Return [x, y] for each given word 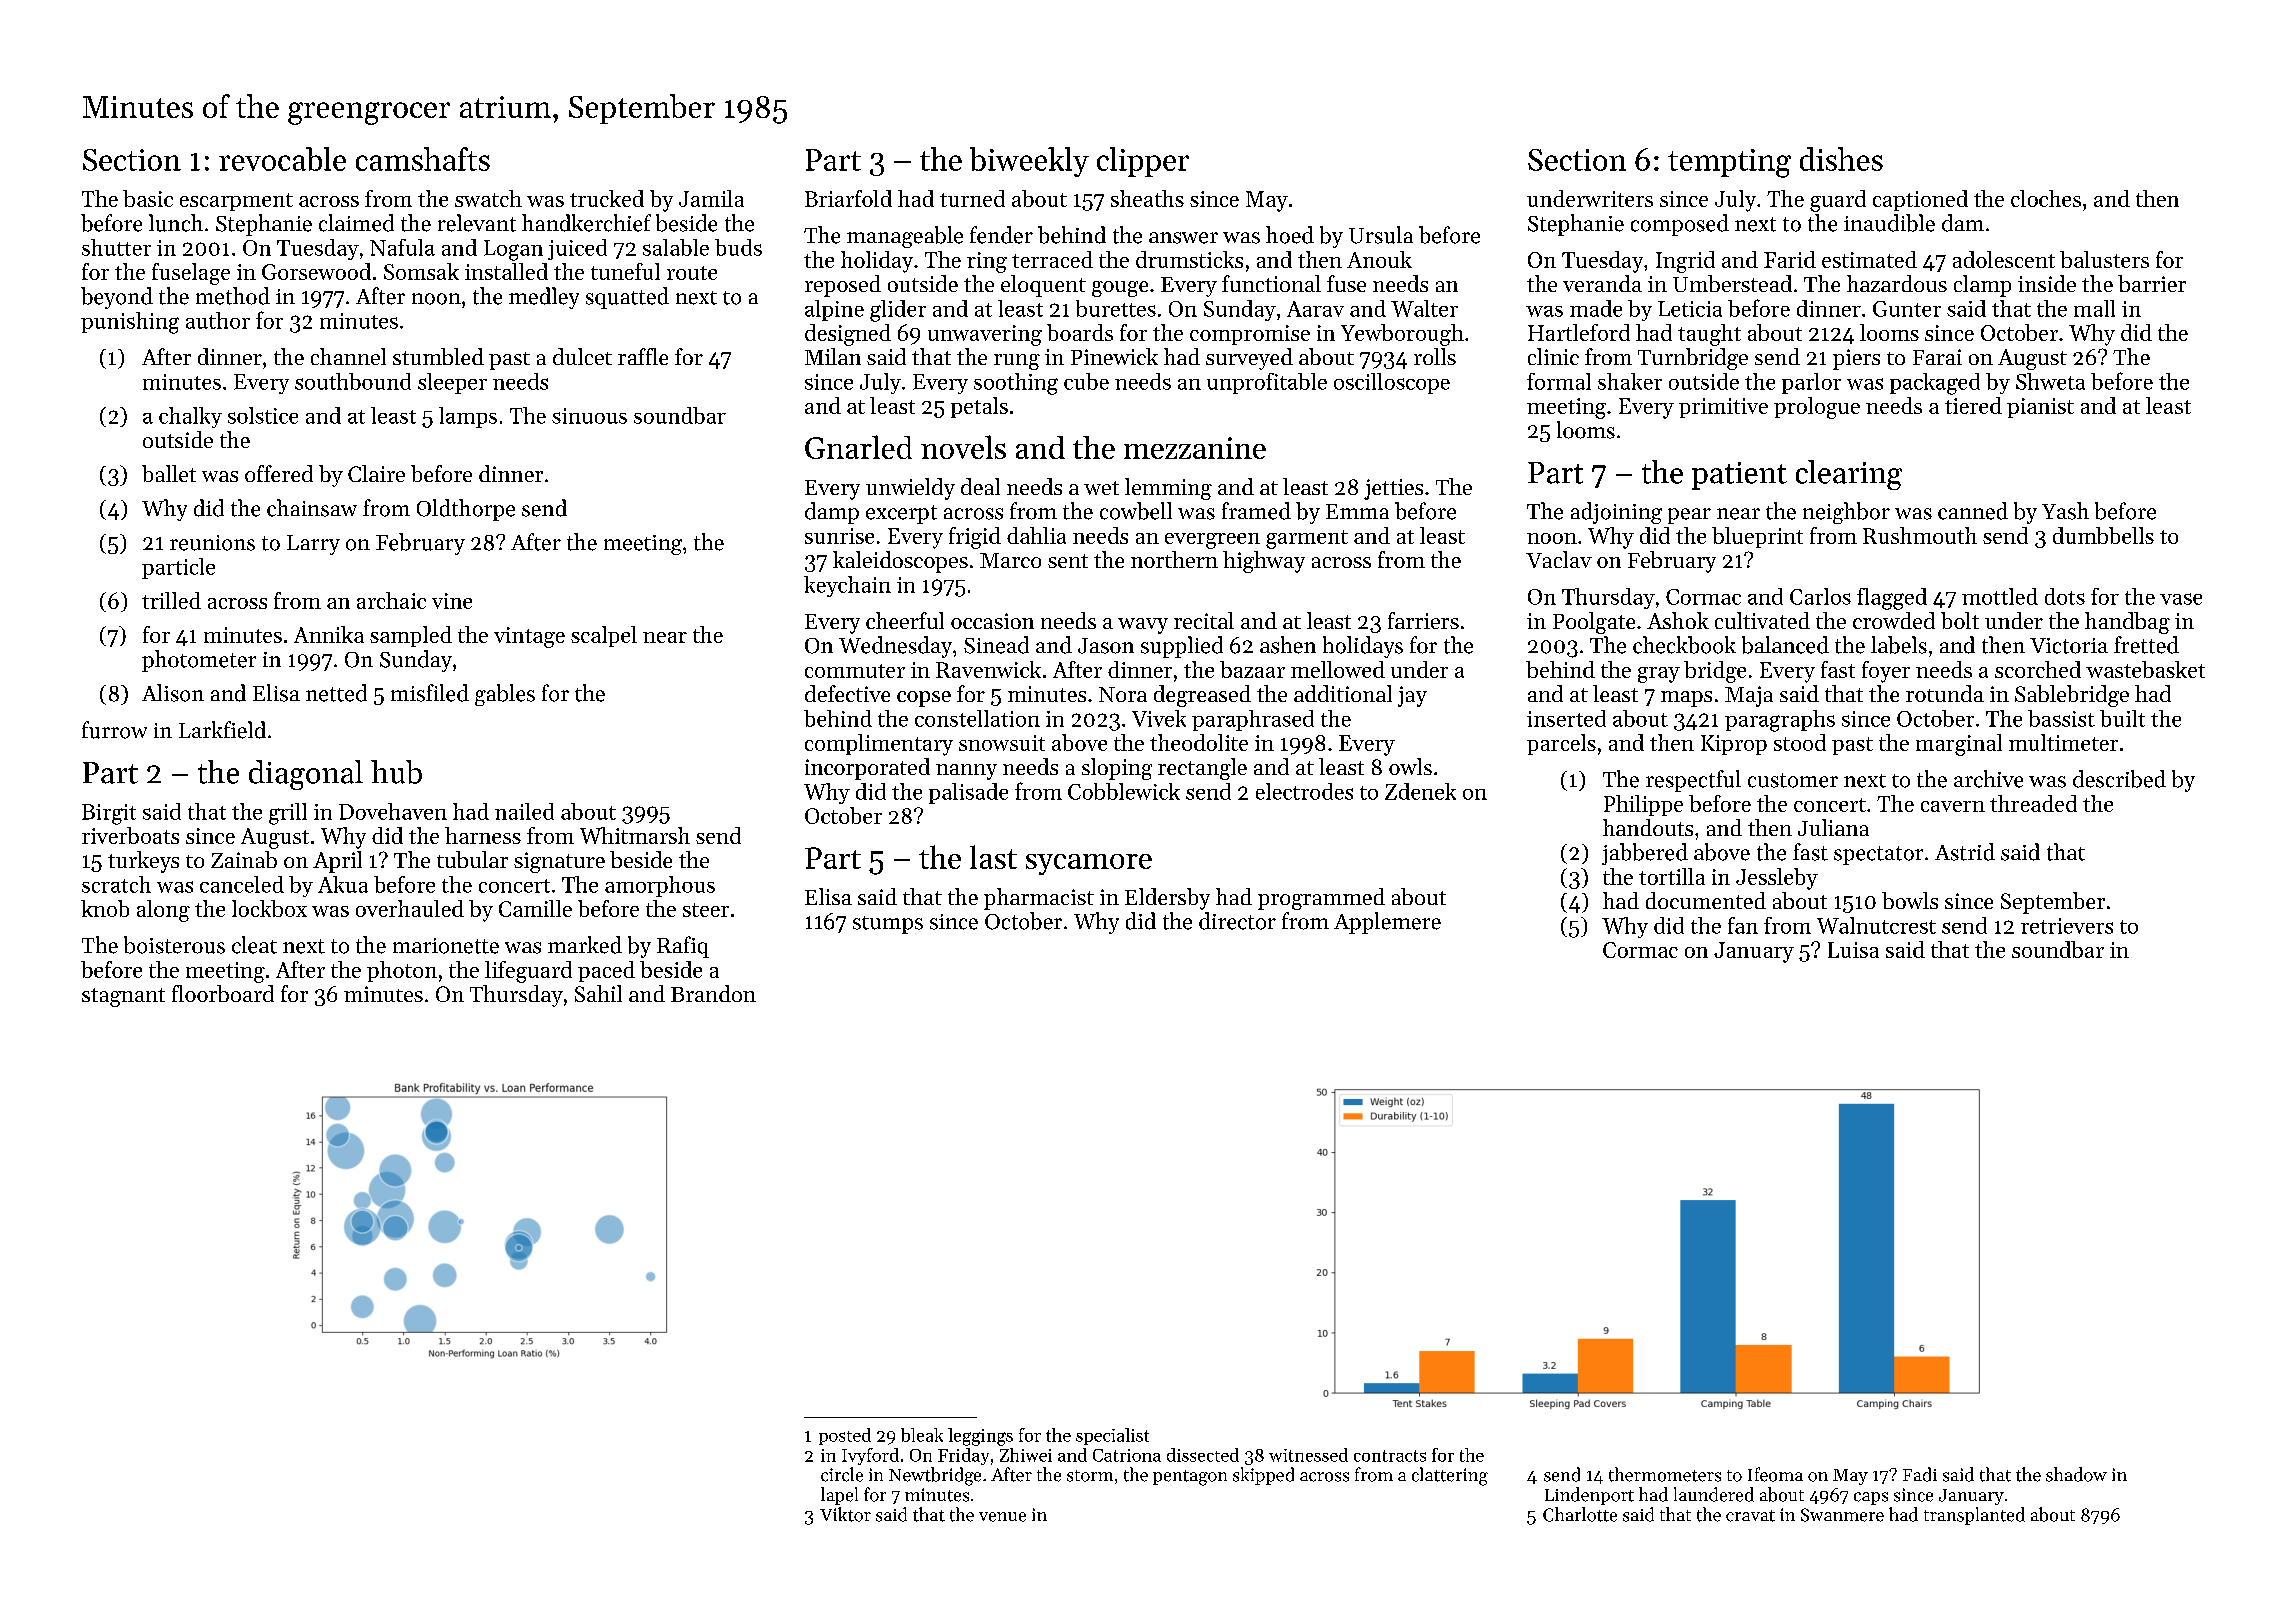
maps [1686, 699]
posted [845, 1436]
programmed [1321, 899]
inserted [1566, 718]
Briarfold [848, 198]
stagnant [123, 997]
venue [1002, 1517]
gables [505, 695]
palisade [968, 793]
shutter [116, 247]
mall [2094, 308]
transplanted [1974, 1516]
